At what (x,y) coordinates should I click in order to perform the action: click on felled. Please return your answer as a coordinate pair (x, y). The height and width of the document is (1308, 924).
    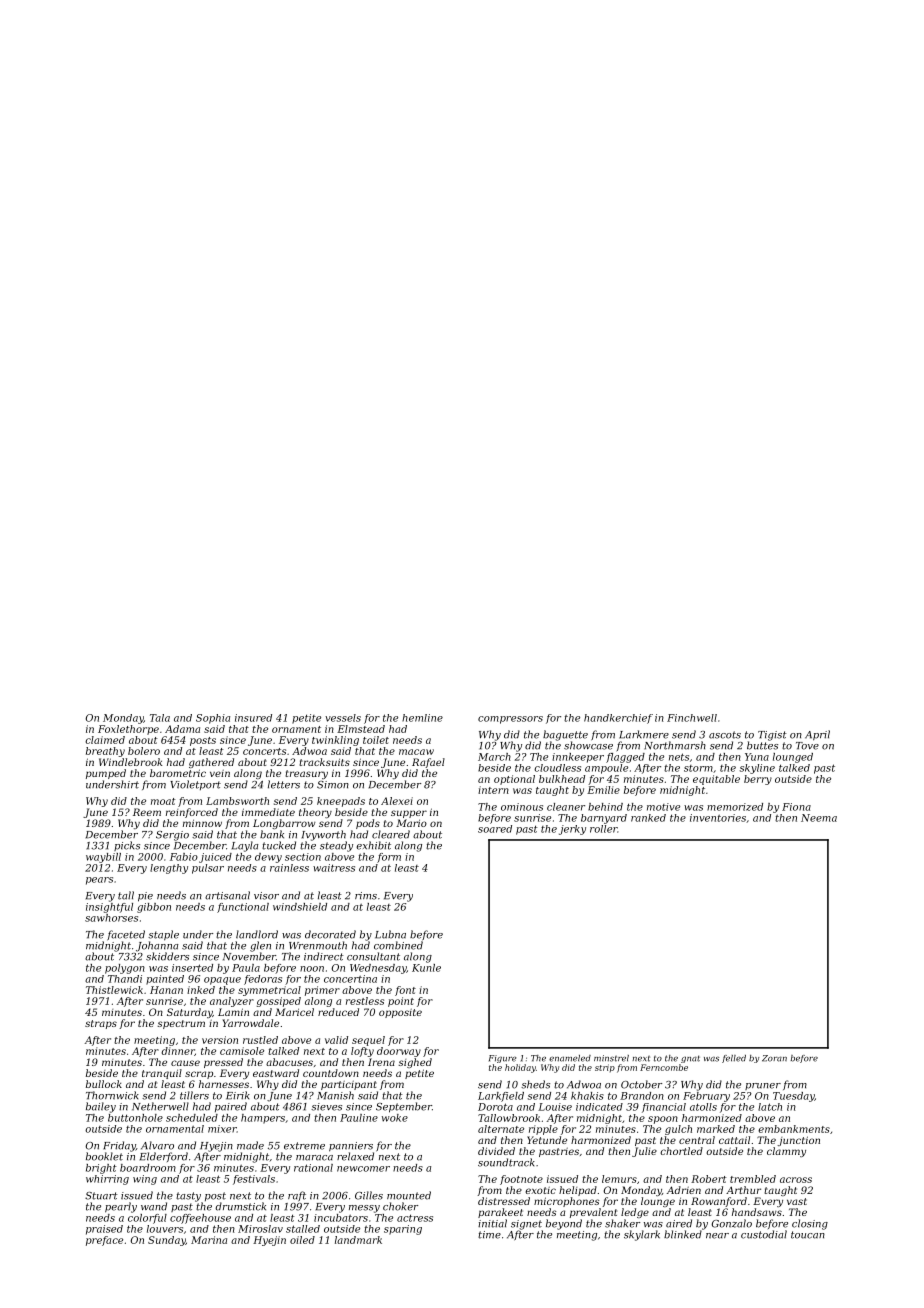
    Looking at the image, I should click on (734, 1059).
